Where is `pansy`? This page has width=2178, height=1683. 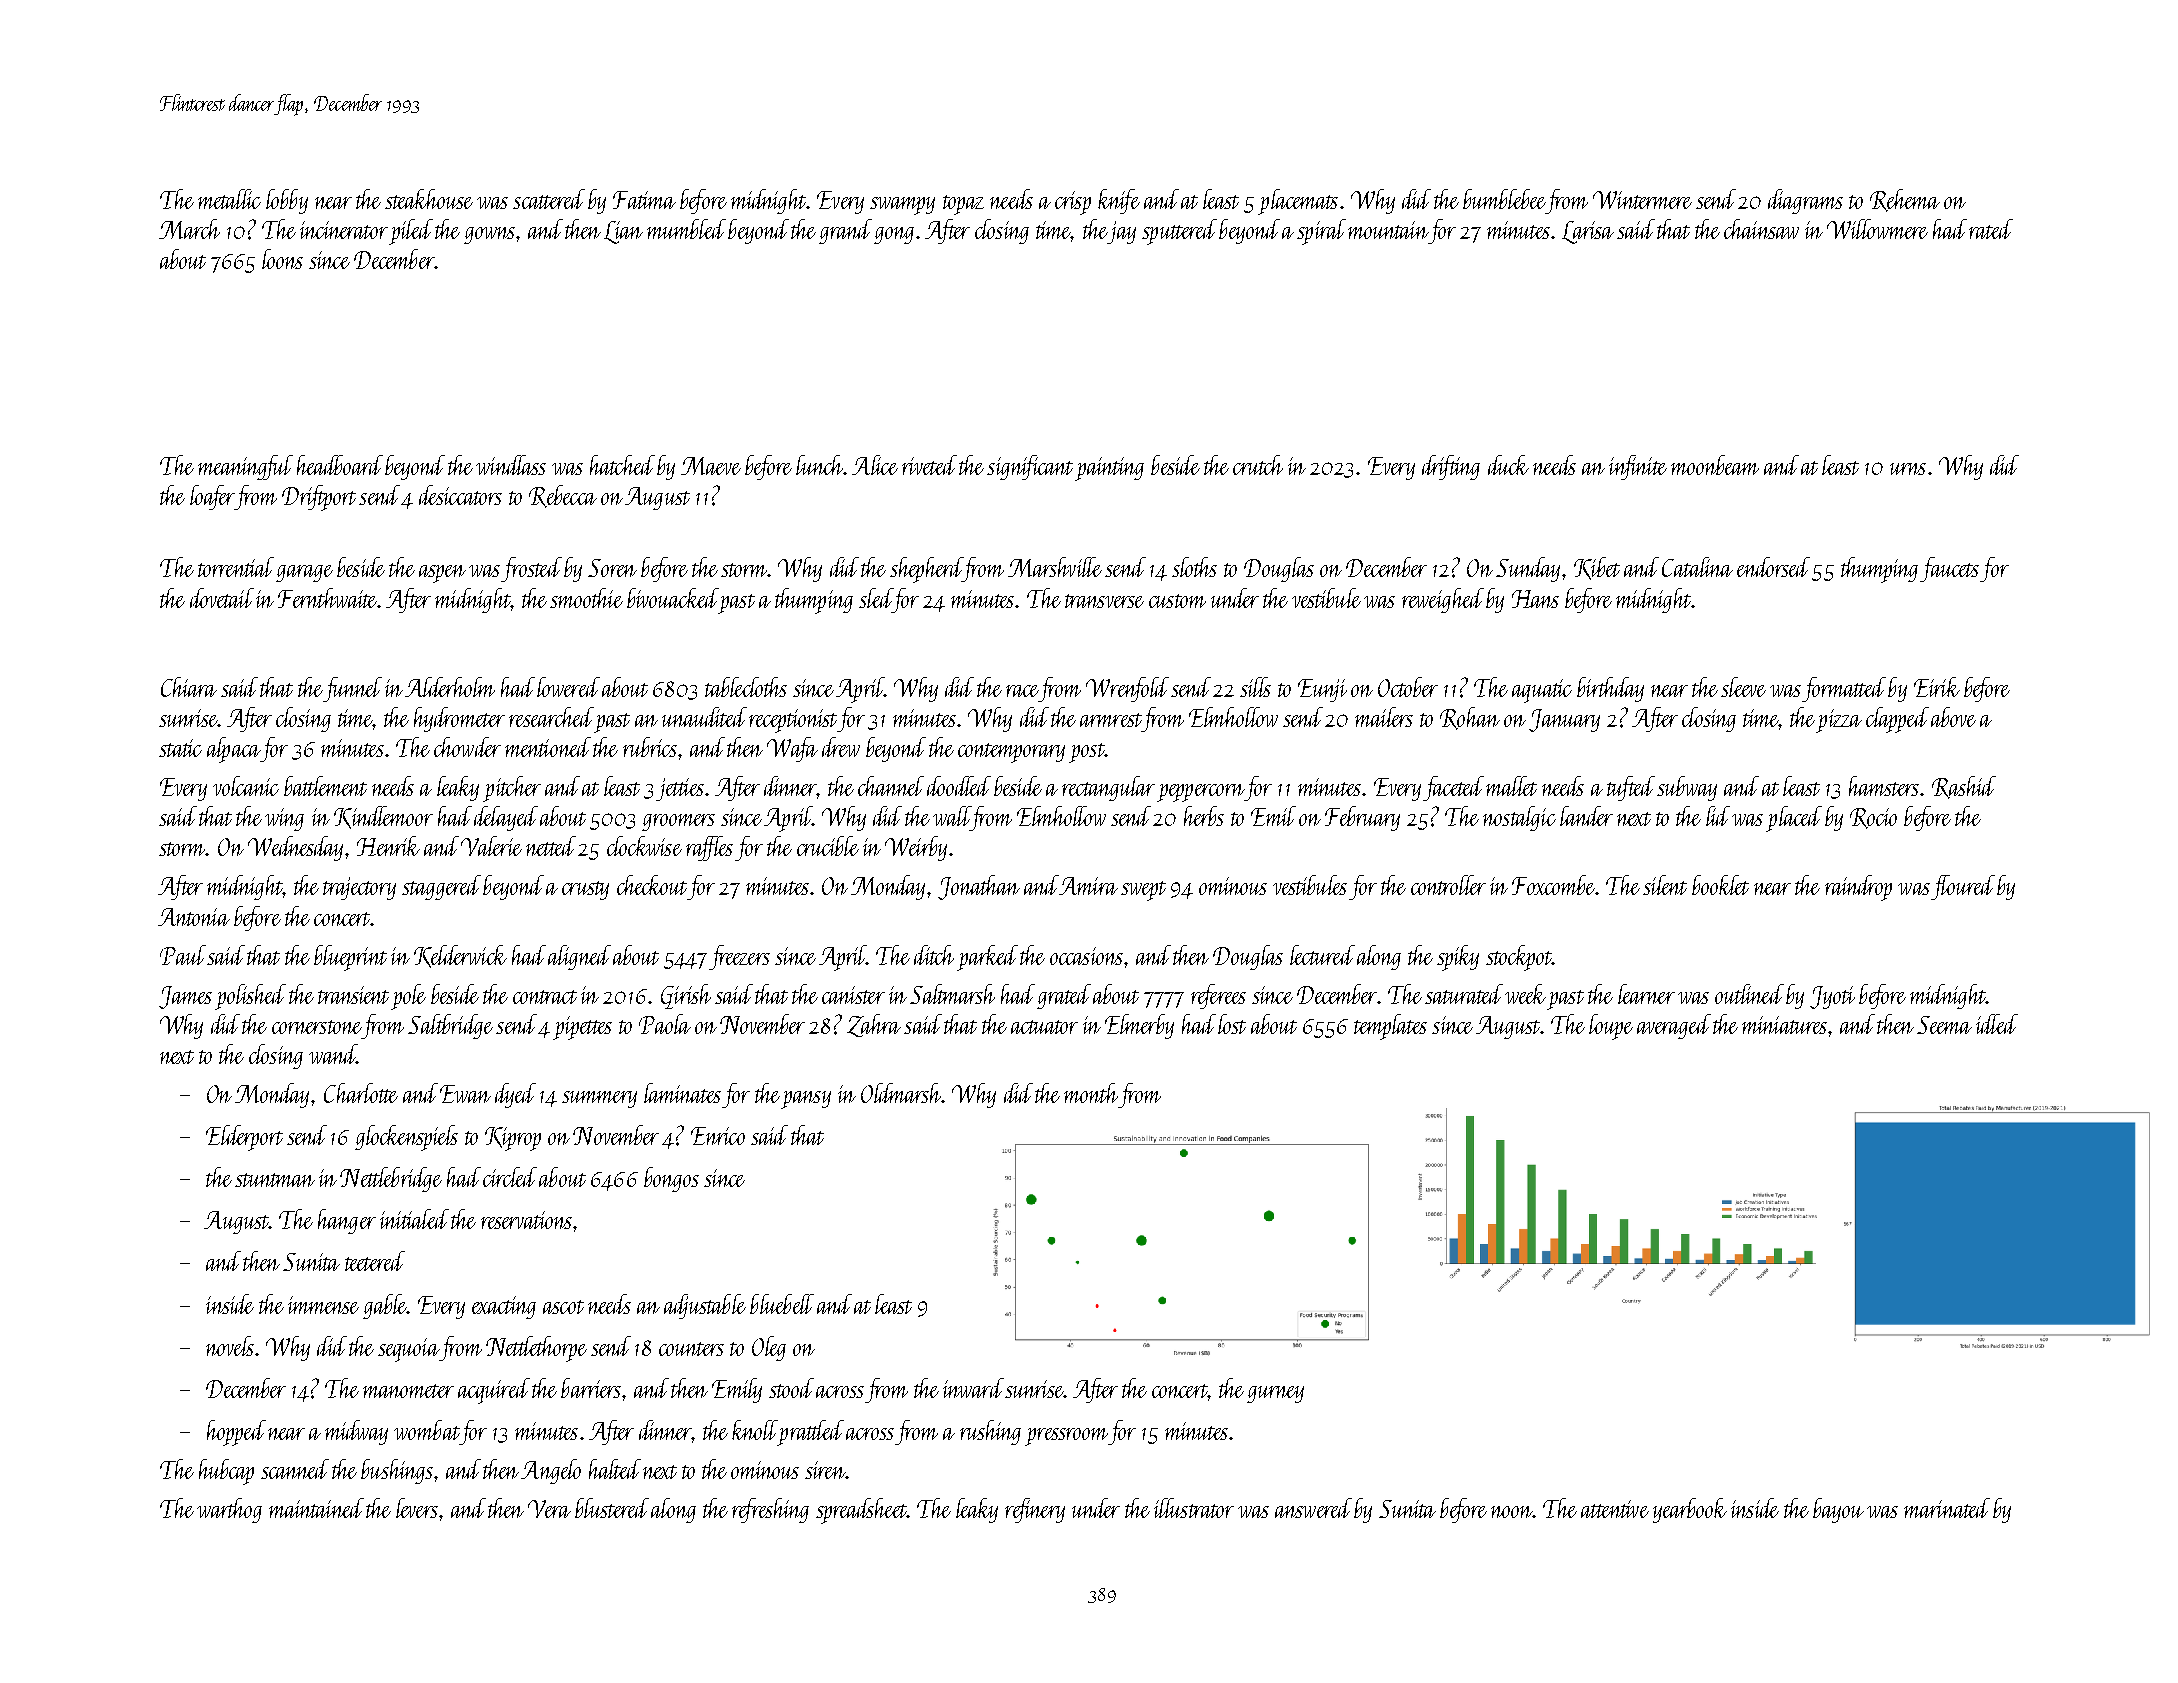 pansy is located at coordinates (806, 1100).
